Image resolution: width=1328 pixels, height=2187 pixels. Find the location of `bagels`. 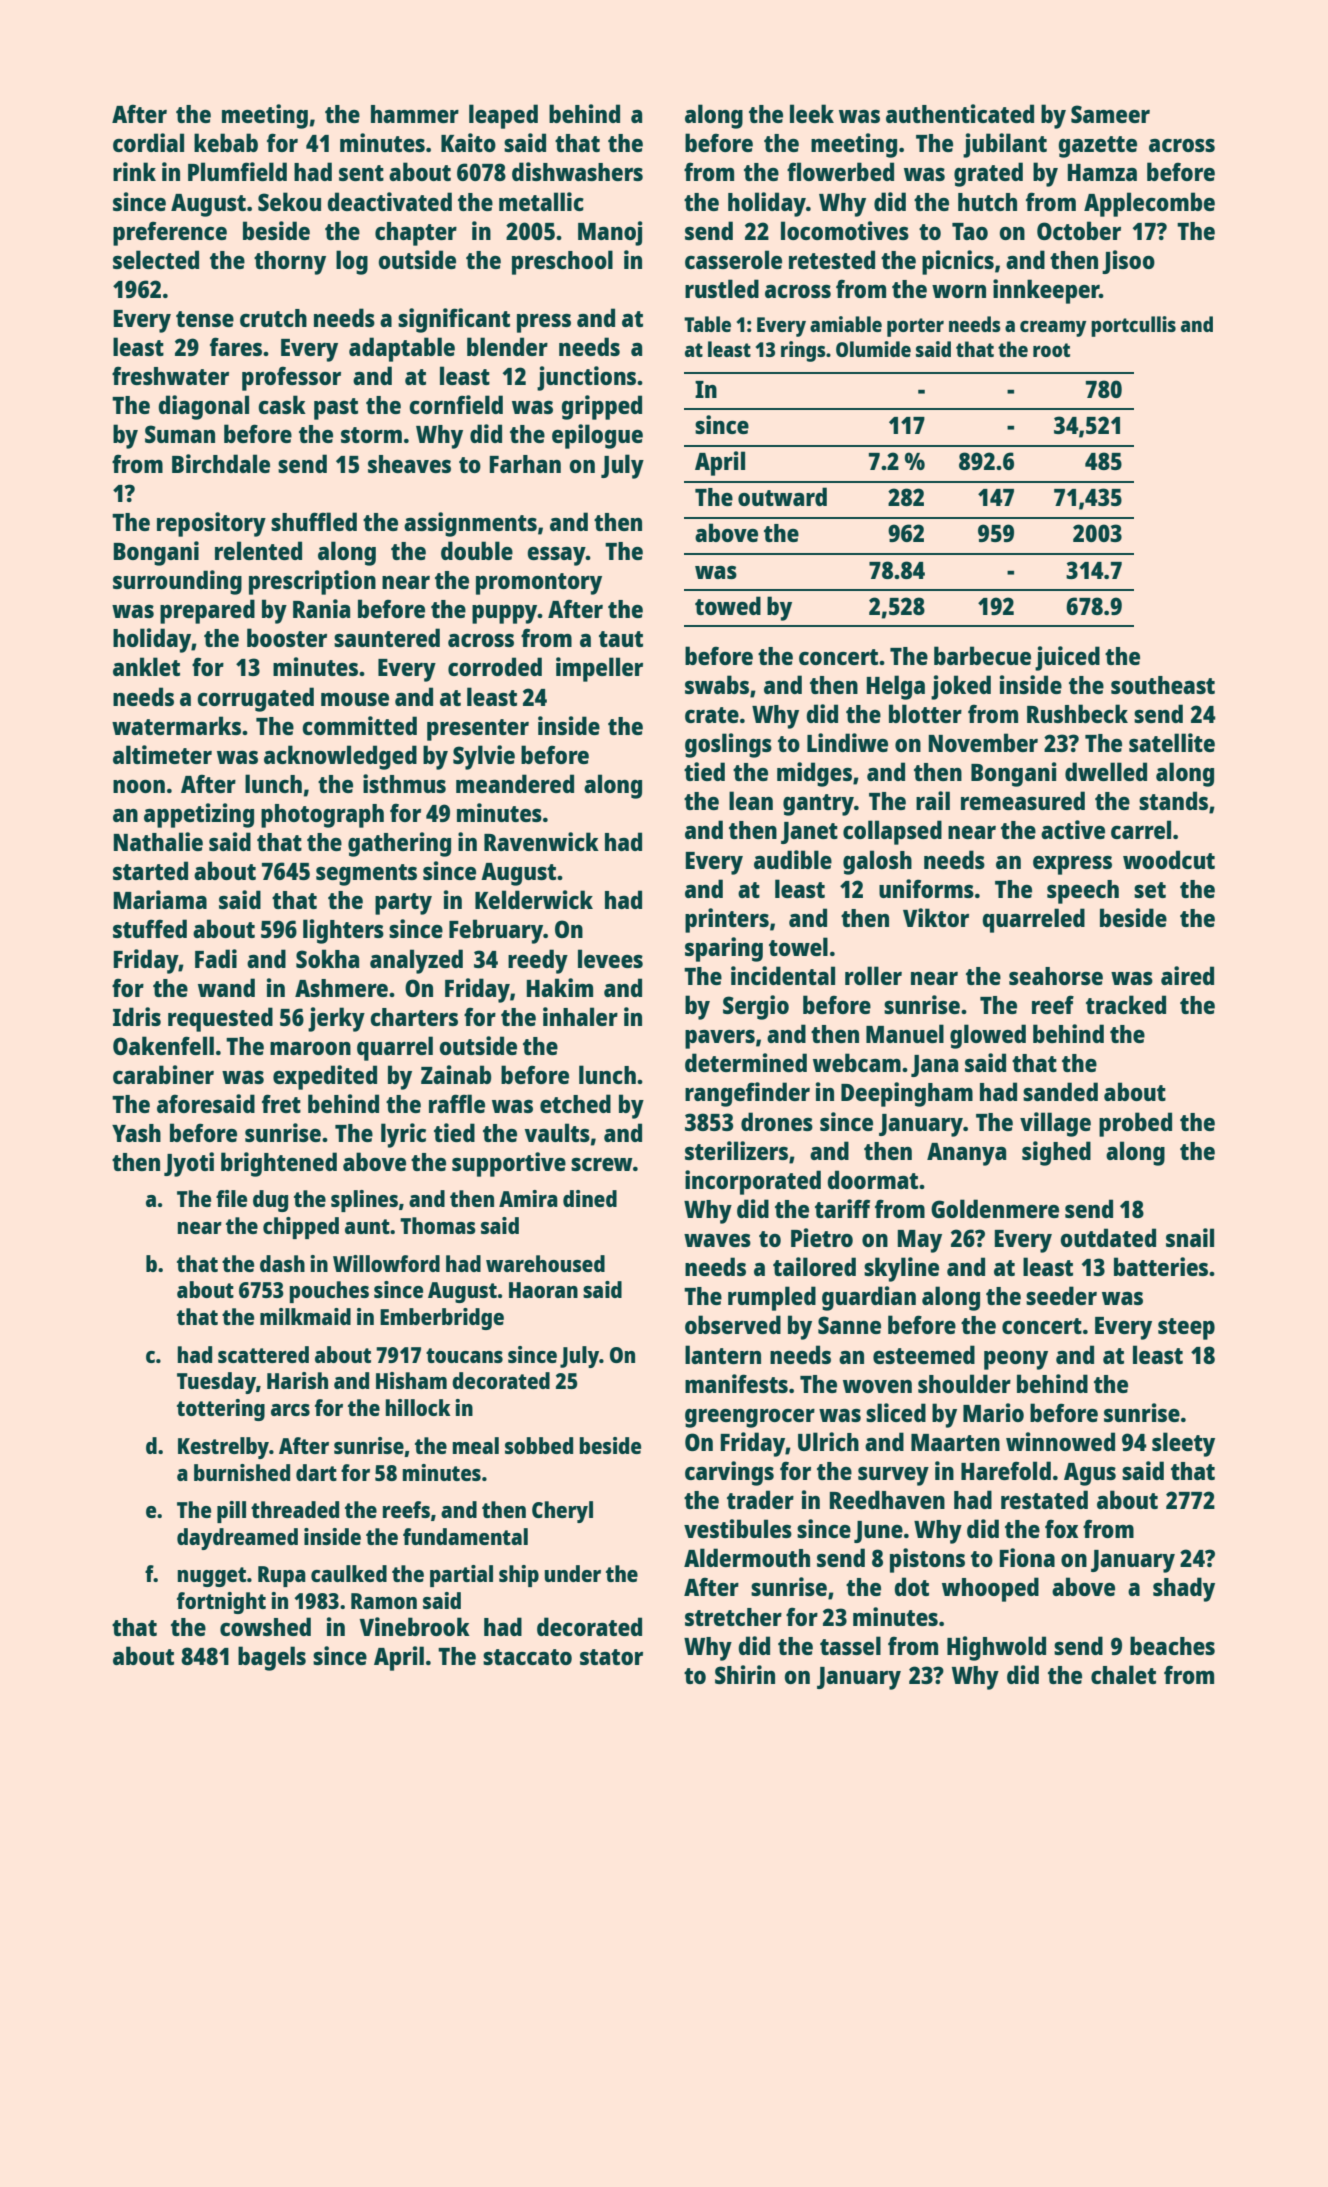

bagels is located at coordinates (272, 1658).
